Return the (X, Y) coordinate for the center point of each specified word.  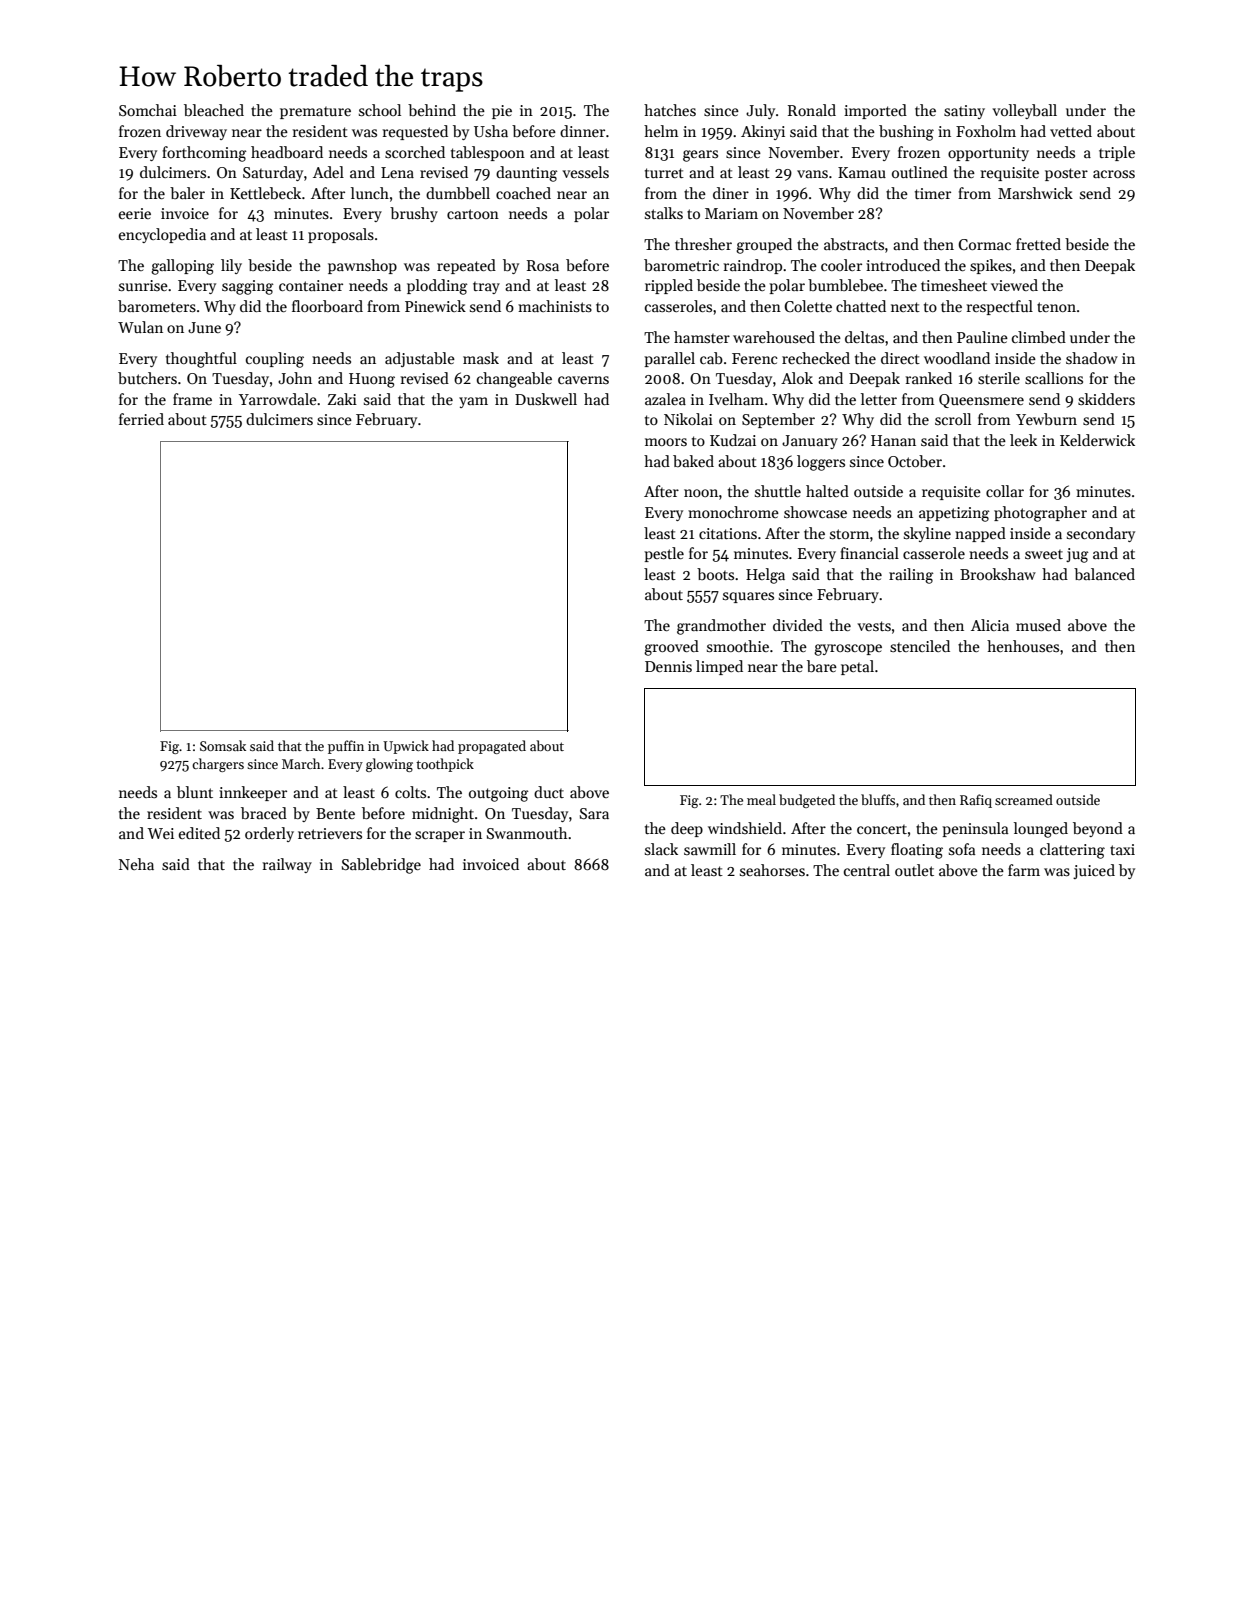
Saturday (273, 173)
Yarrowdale (278, 399)
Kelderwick (1097, 440)
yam (473, 402)
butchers (147, 378)
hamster (702, 337)
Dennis (668, 666)
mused (1038, 625)
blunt (195, 792)
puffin (346, 747)
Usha (491, 131)
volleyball (1024, 111)
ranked (929, 378)
